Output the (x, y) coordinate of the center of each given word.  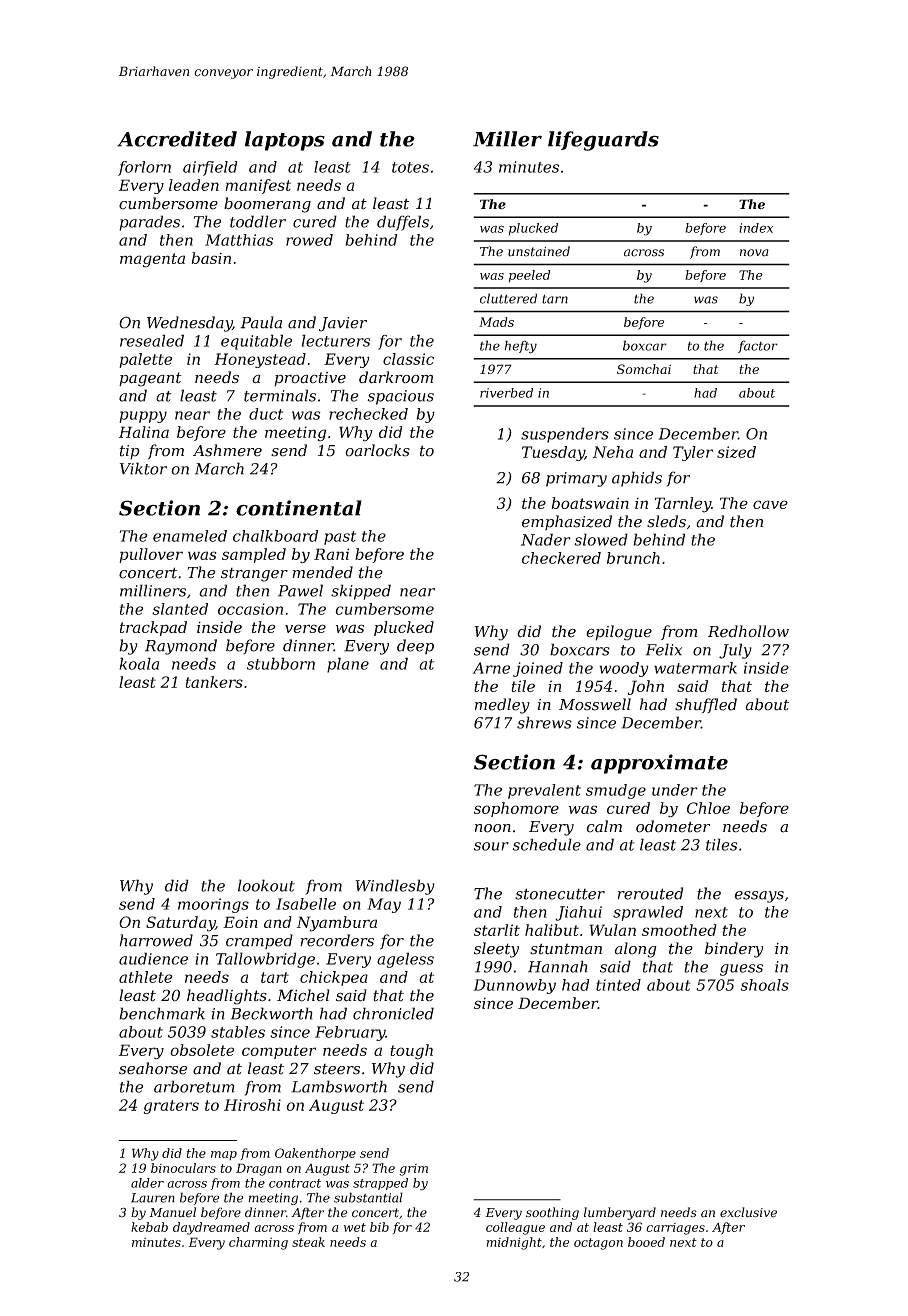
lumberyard (620, 1213)
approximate (659, 764)
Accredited (177, 139)
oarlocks (377, 450)
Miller (507, 139)
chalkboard (275, 536)
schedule (547, 844)
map (224, 1155)
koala (139, 663)
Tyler (693, 453)
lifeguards (603, 141)
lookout (266, 885)
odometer (673, 826)
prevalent (544, 791)
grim (413, 1170)
